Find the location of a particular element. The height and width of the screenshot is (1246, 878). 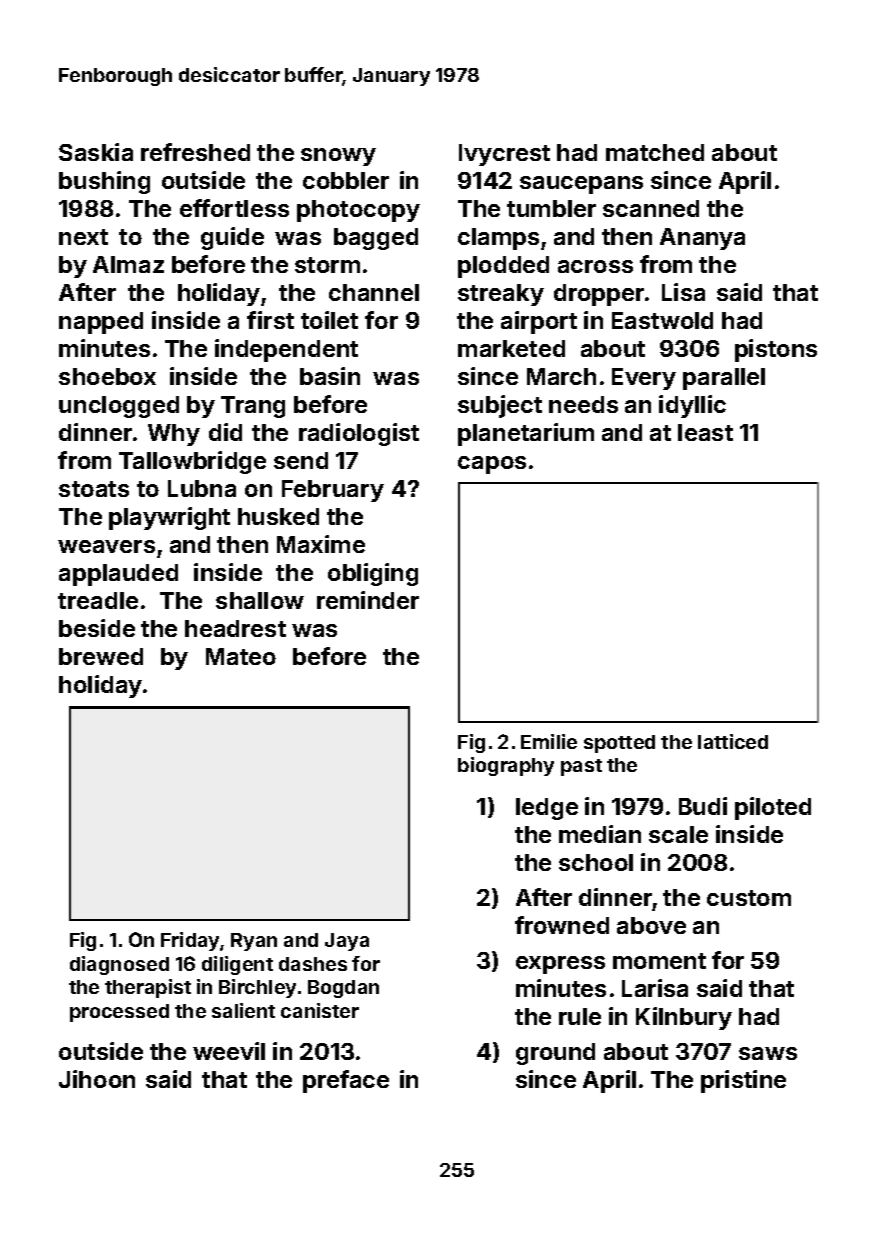

effortless is located at coordinates (234, 208).
